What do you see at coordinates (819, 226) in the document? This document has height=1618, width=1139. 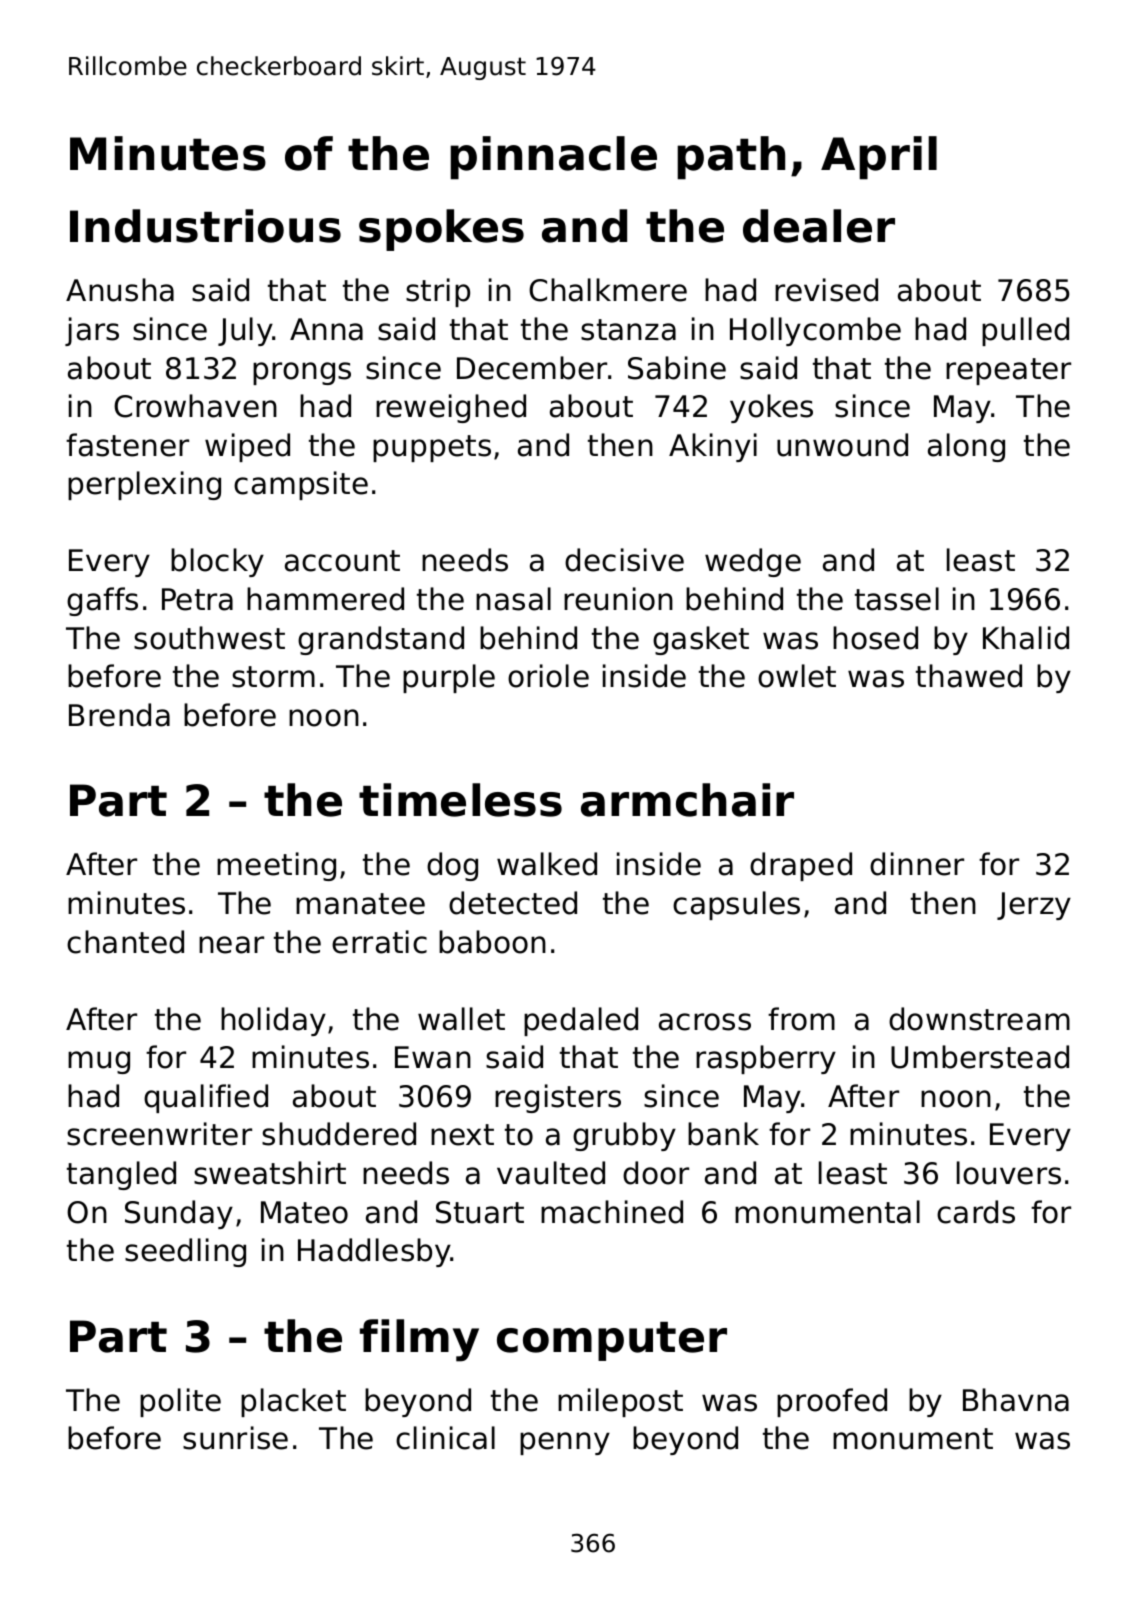 I see `dealer` at bounding box center [819, 226].
